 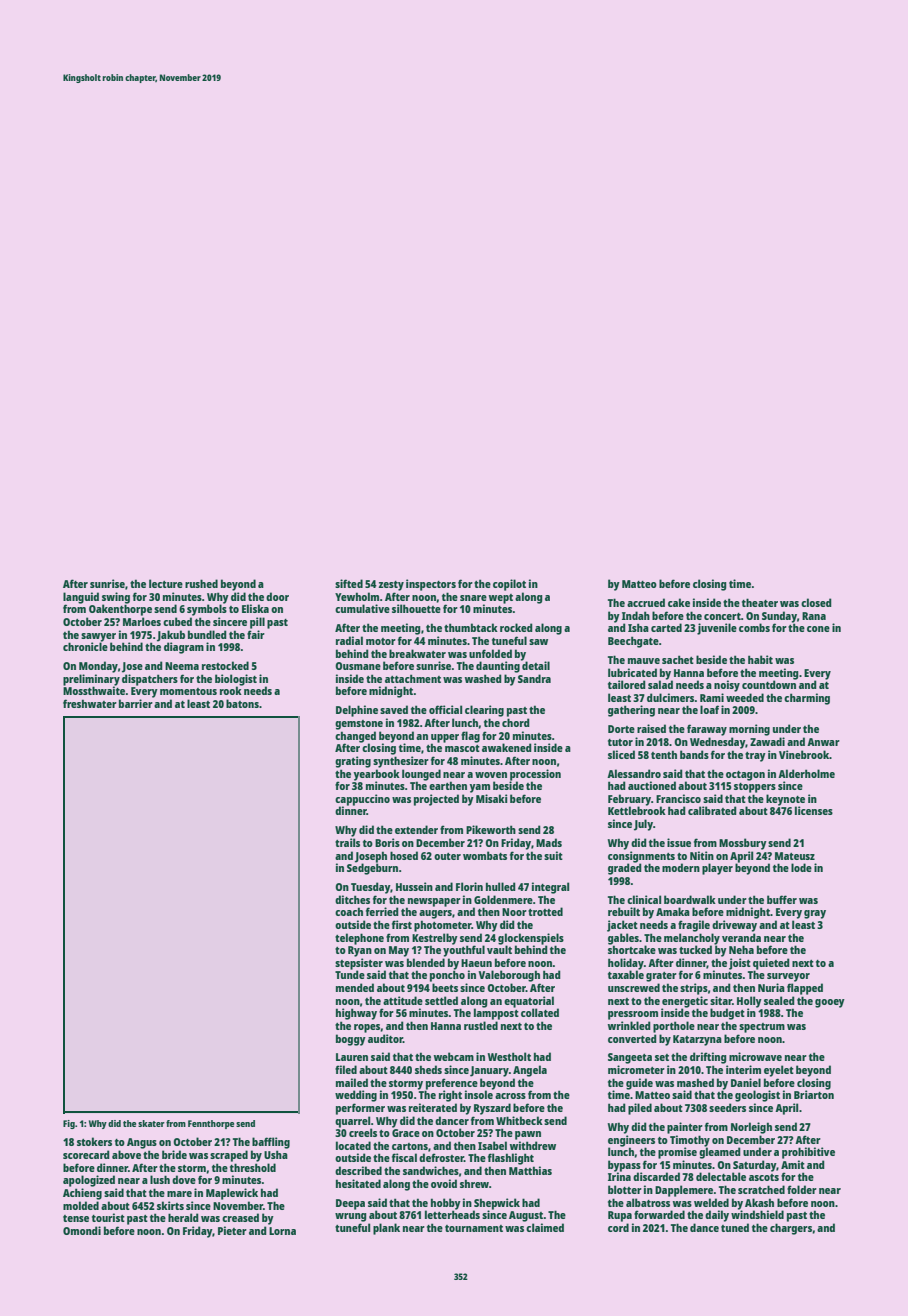 I want to click on Marloes, so click(x=142, y=621).
